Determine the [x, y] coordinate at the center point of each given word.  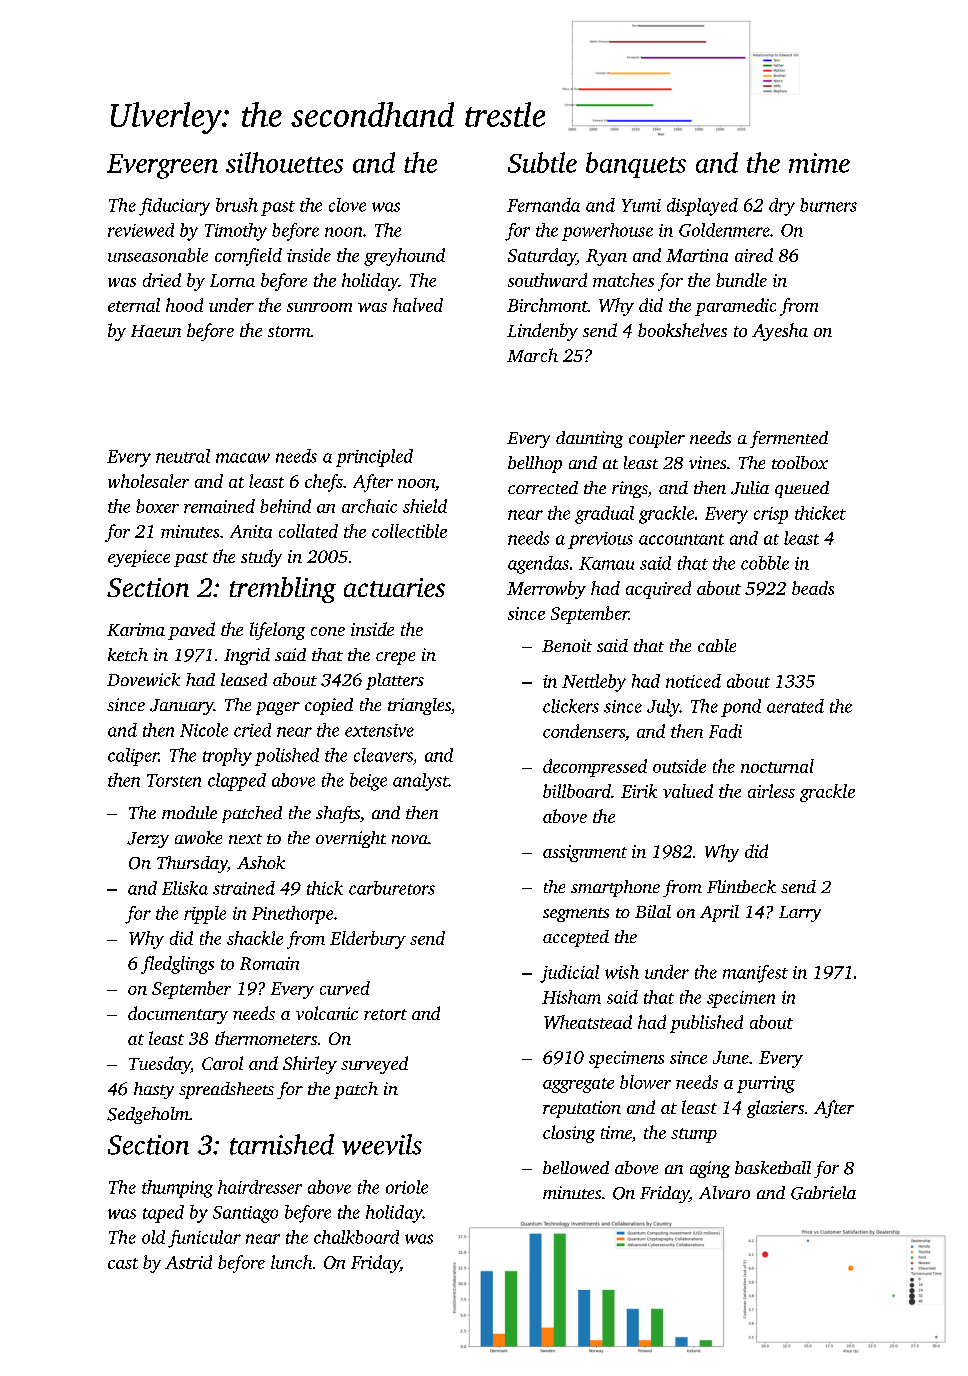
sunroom [319, 307]
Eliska [185, 888]
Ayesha [780, 332]
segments [576, 915]
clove [347, 205]
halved [418, 305]
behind [285, 506]
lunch [291, 1262]
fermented [789, 439]
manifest [755, 974]
